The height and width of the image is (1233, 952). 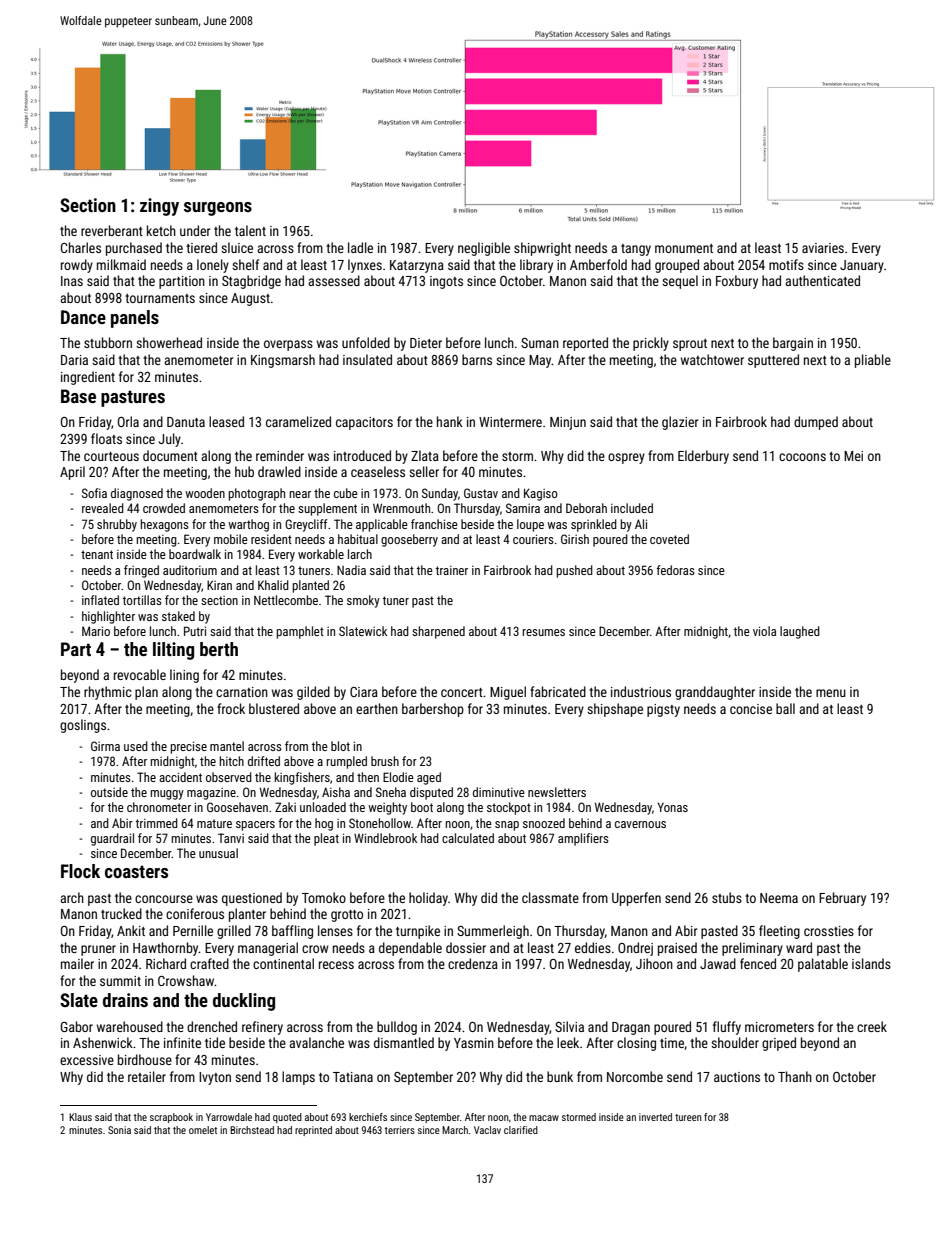 What do you see at coordinates (673, 807) in the image?
I see `Yonas` at bounding box center [673, 807].
